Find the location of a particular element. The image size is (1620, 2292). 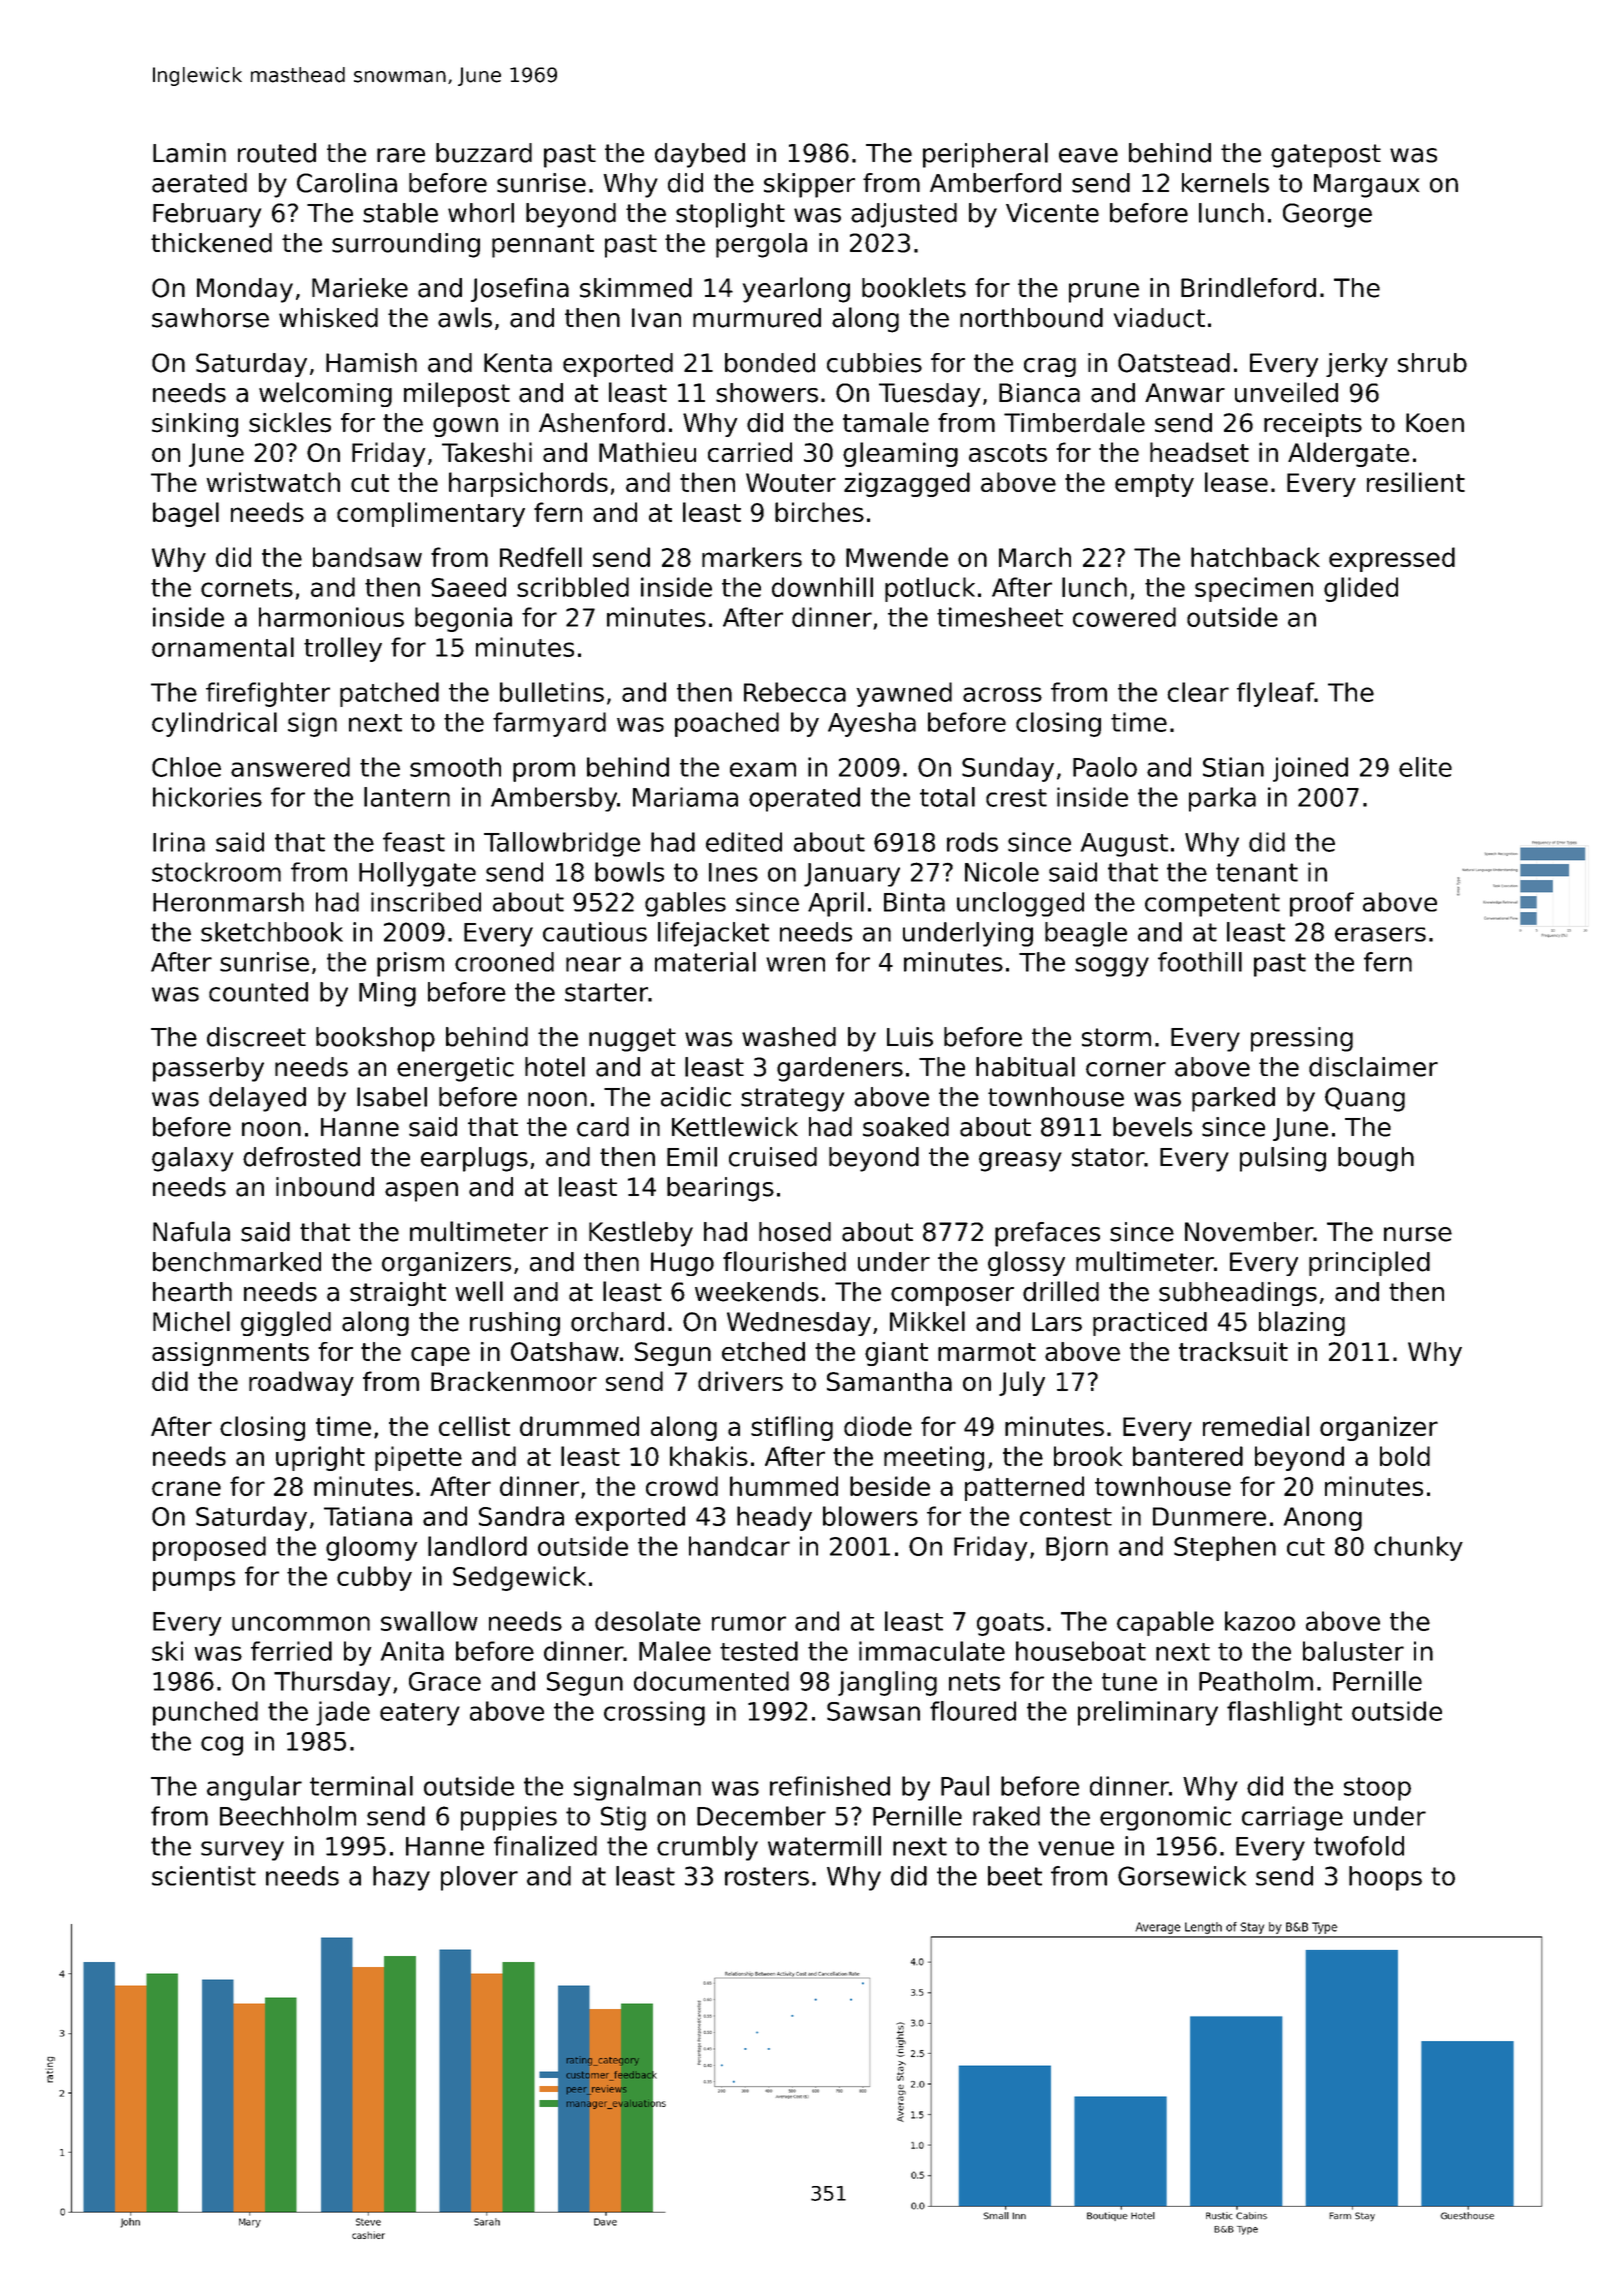

Kestleby is located at coordinates (641, 1234).
